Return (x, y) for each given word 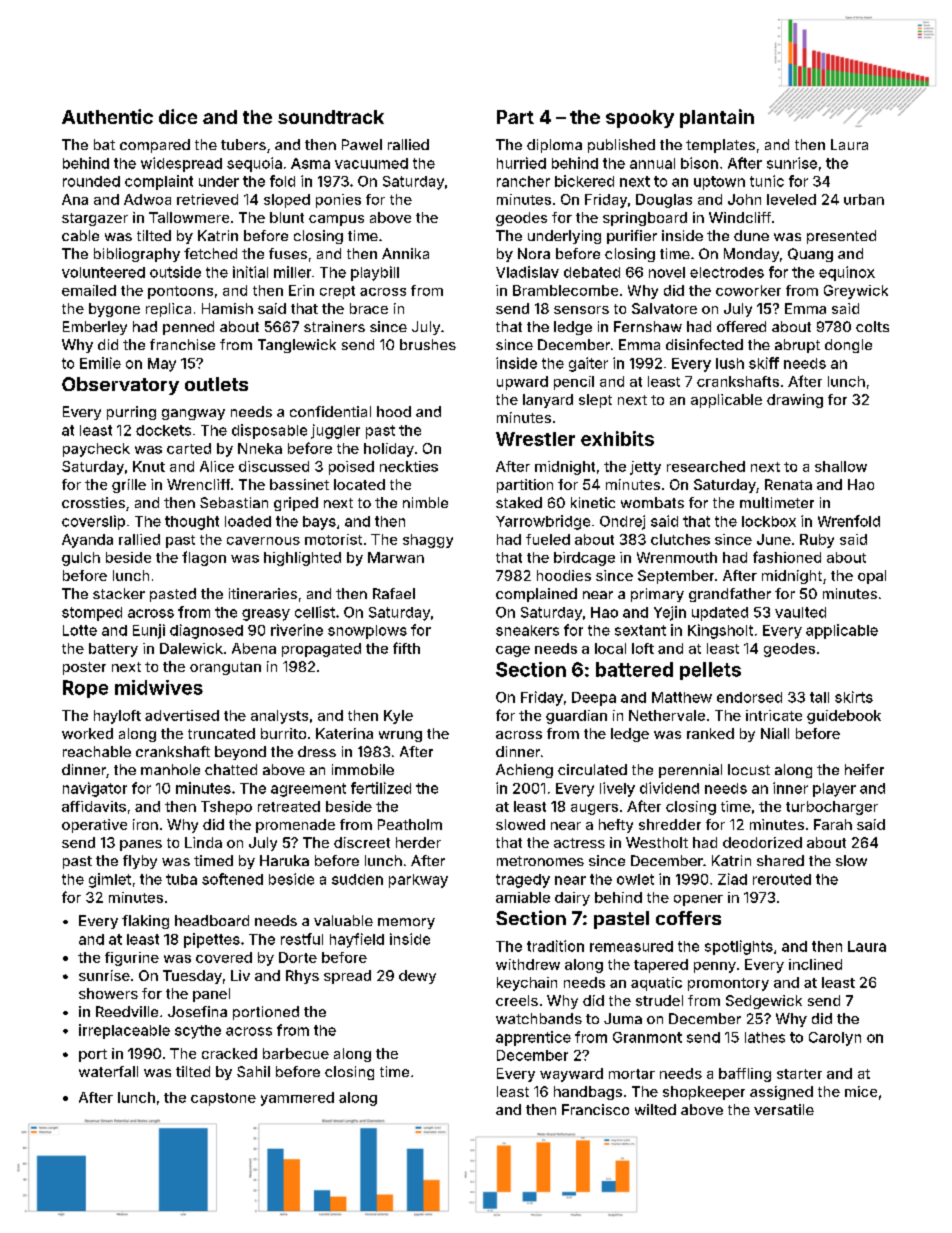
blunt (287, 217)
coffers (688, 918)
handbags (588, 1093)
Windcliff (740, 217)
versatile (784, 1109)
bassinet (299, 484)
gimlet (110, 880)
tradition (555, 946)
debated (592, 272)
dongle (848, 346)
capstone (223, 1099)
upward (522, 383)
